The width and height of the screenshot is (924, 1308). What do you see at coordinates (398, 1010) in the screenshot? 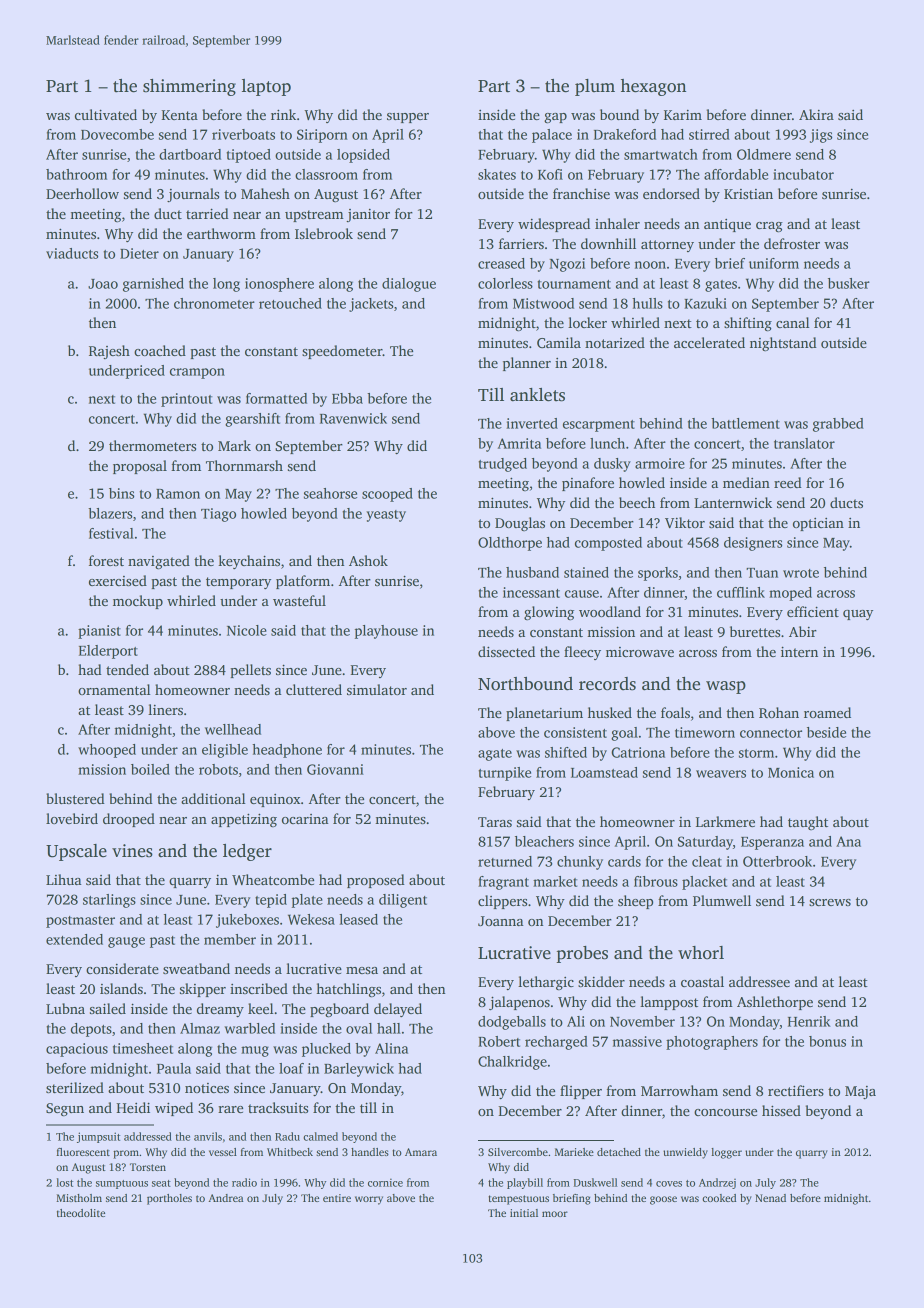
I see `delayed` at bounding box center [398, 1010].
